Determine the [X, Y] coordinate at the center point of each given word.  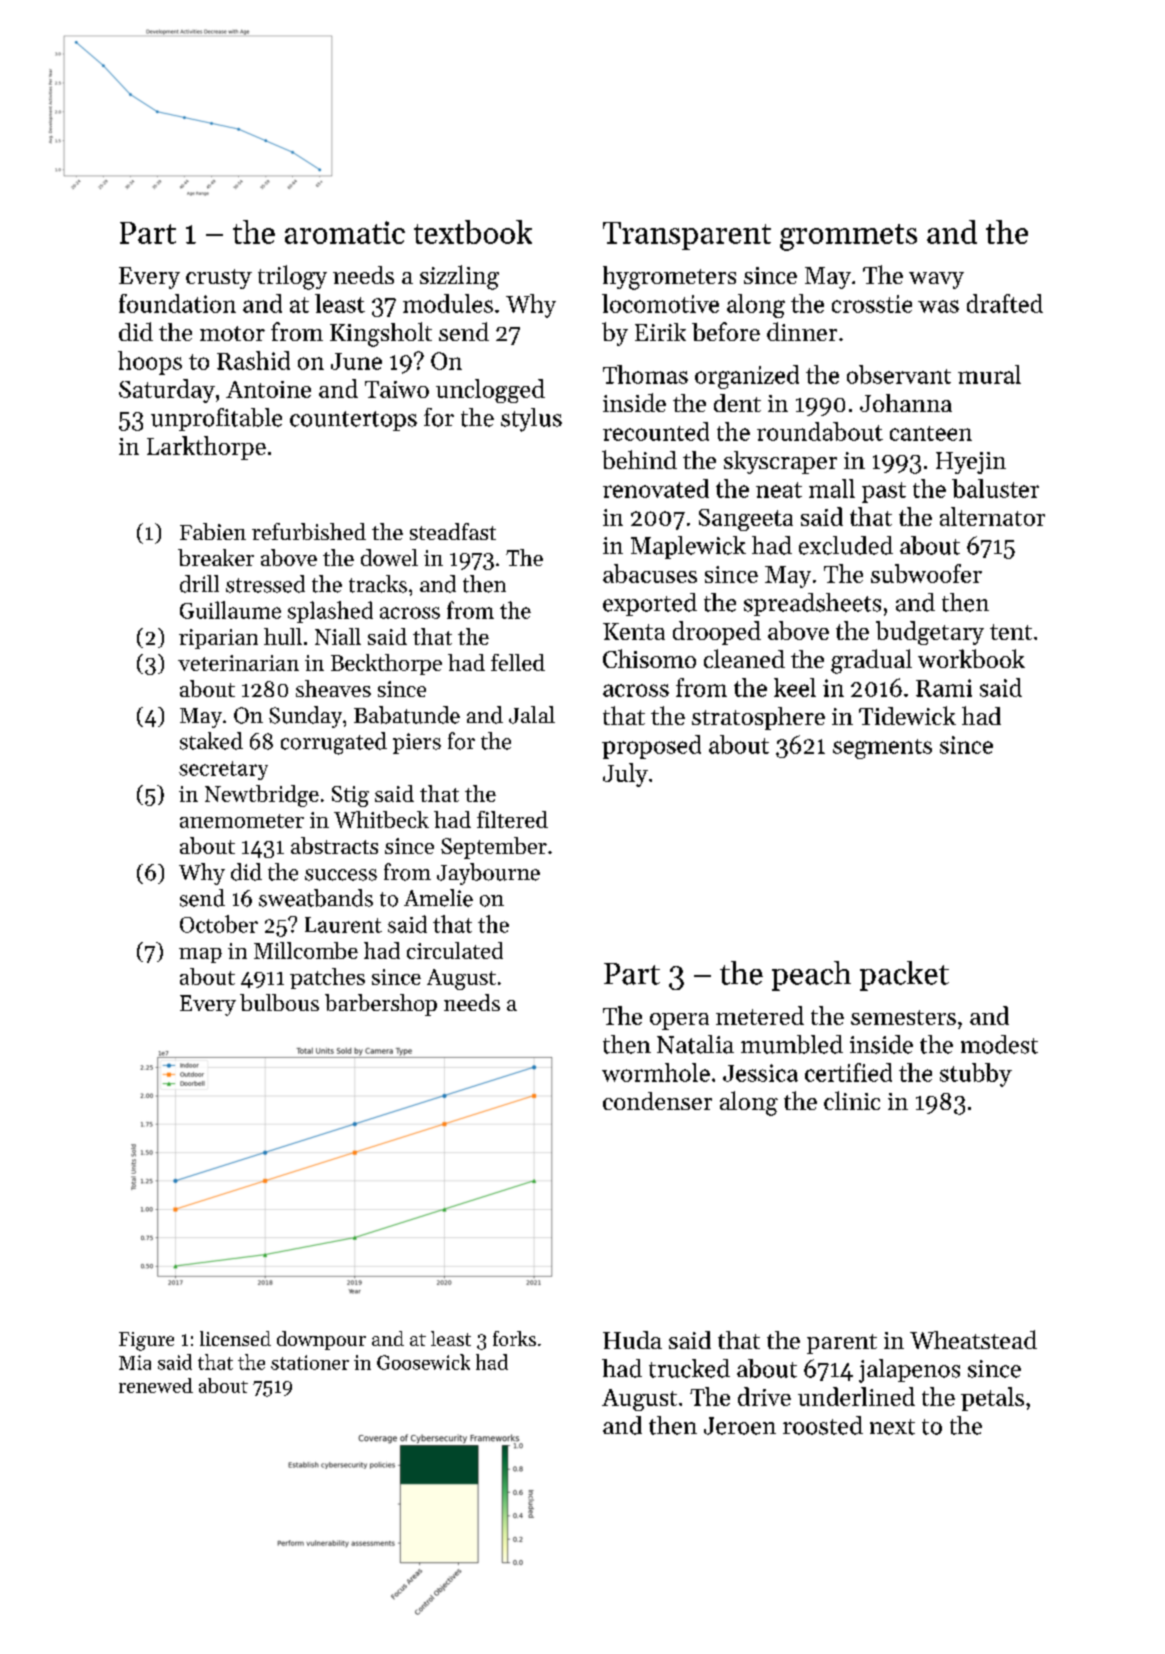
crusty [219, 279]
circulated [455, 950]
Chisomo [649, 658]
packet [904, 976]
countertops [353, 421]
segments [882, 749]
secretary [223, 770]
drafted [1005, 303]
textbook [473, 232]
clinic [852, 1100]
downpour [321, 1340]
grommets [848, 237]
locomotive [660, 303]
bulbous [279, 1002]
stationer [310, 1362]
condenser [657, 1101]
